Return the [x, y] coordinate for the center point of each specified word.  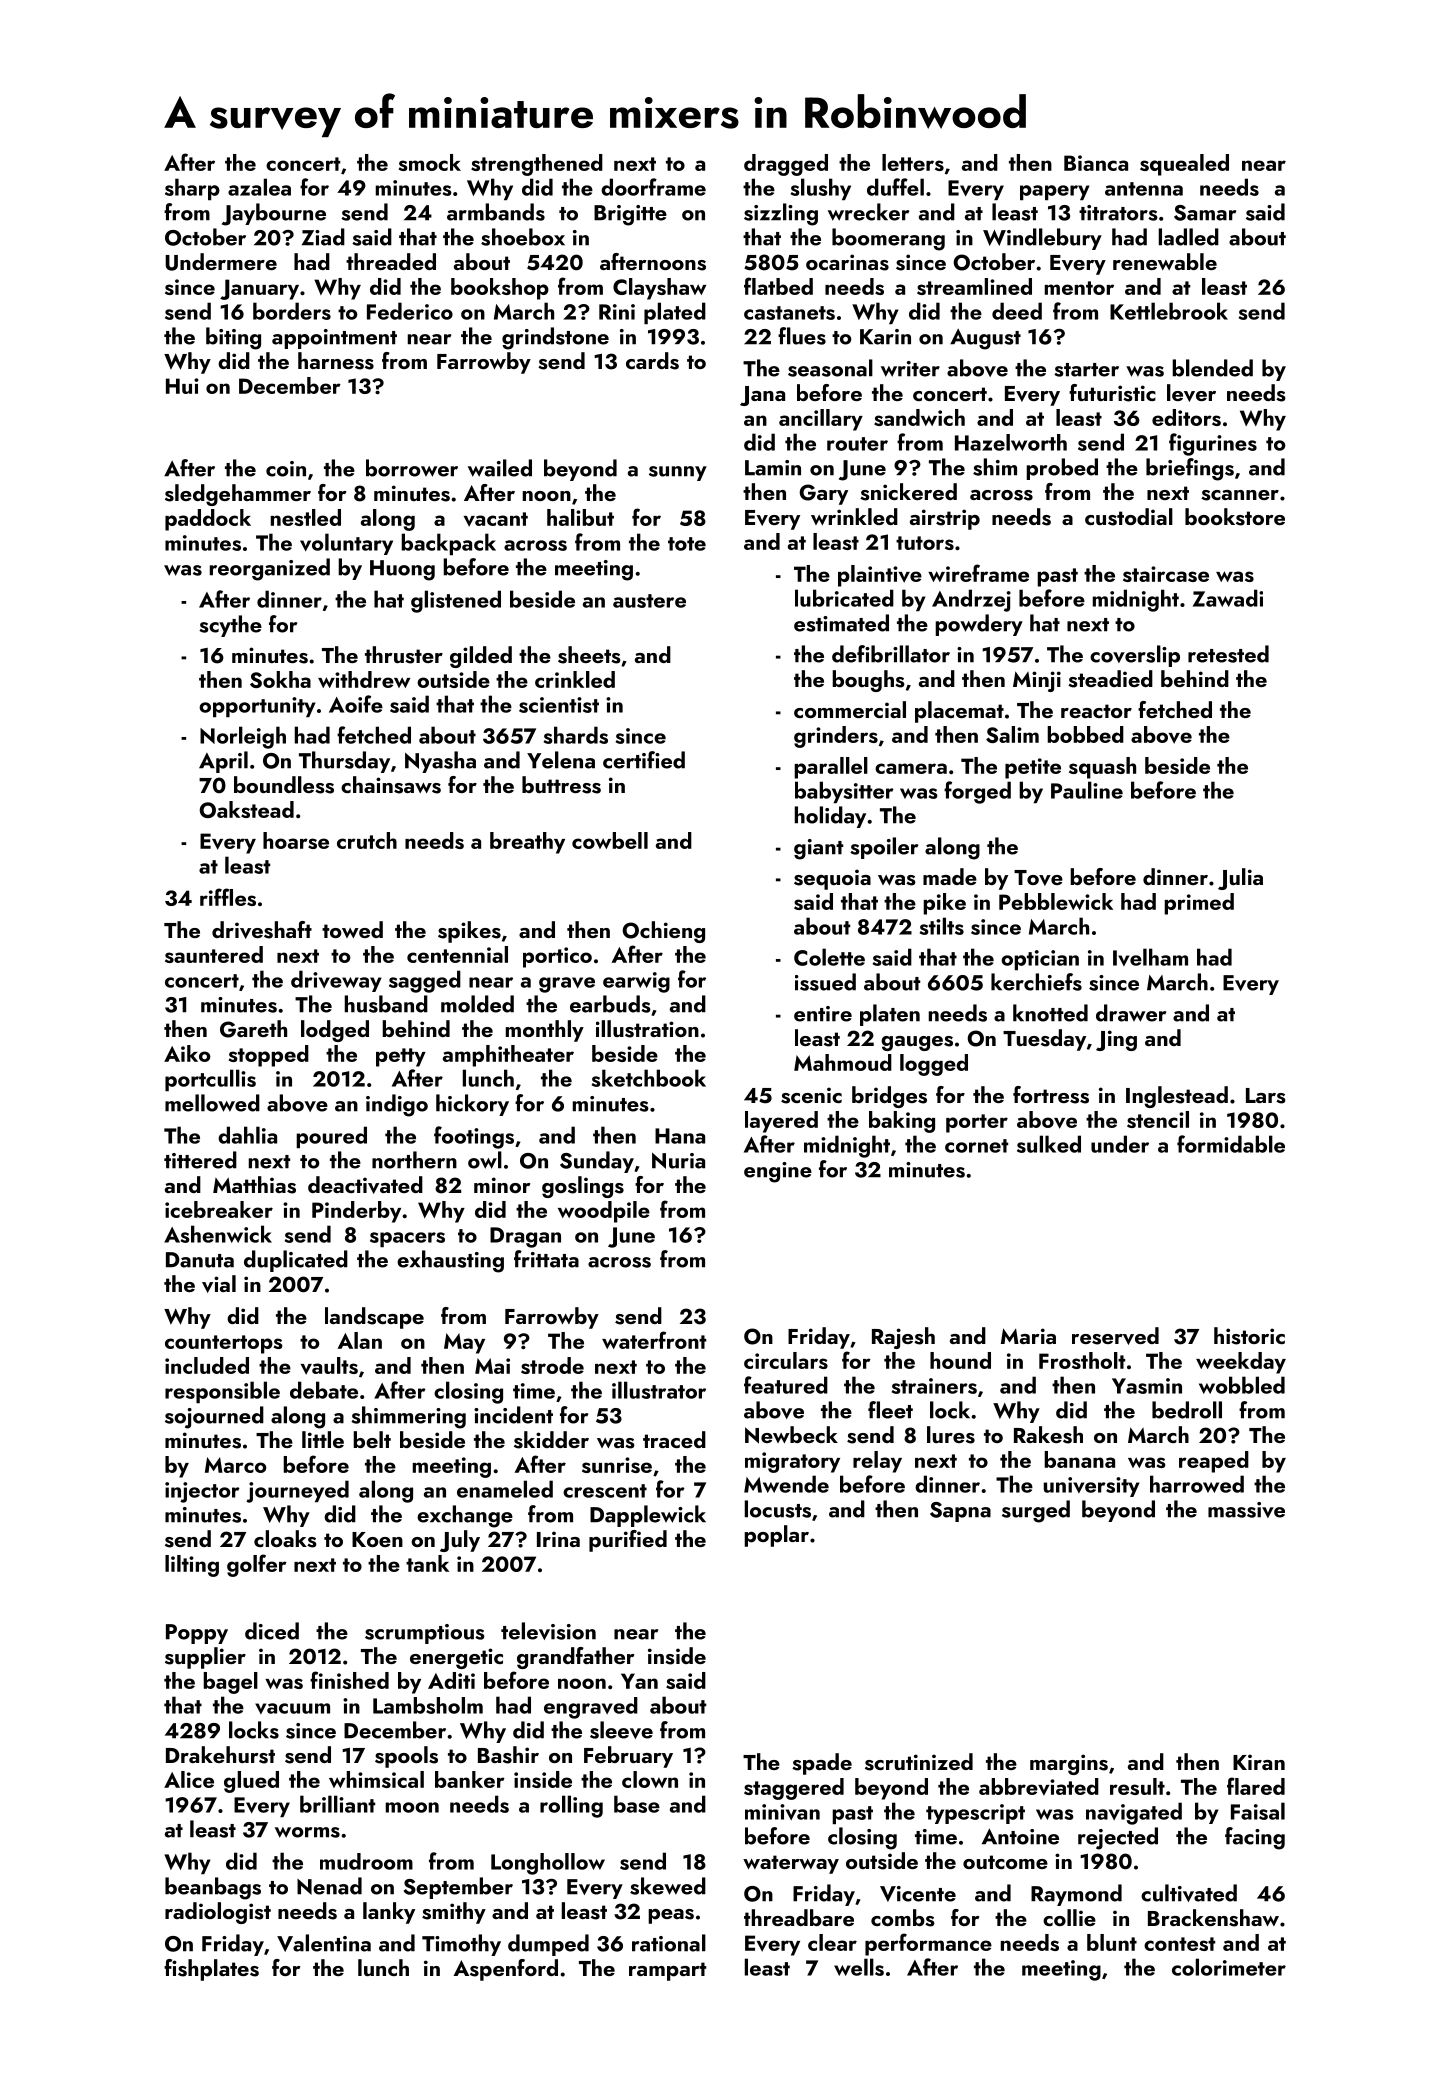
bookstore [1235, 517]
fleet [890, 1410]
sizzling [781, 214]
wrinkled [854, 516]
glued [251, 1782]
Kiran [1259, 1762]
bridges [889, 1097]
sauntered [214, 954]
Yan [639, 1681]
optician [1040, 960]
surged [1036, 1511]
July [460, 1541]
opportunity [257, 707]
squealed [1184, 165]
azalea [259, 187]
